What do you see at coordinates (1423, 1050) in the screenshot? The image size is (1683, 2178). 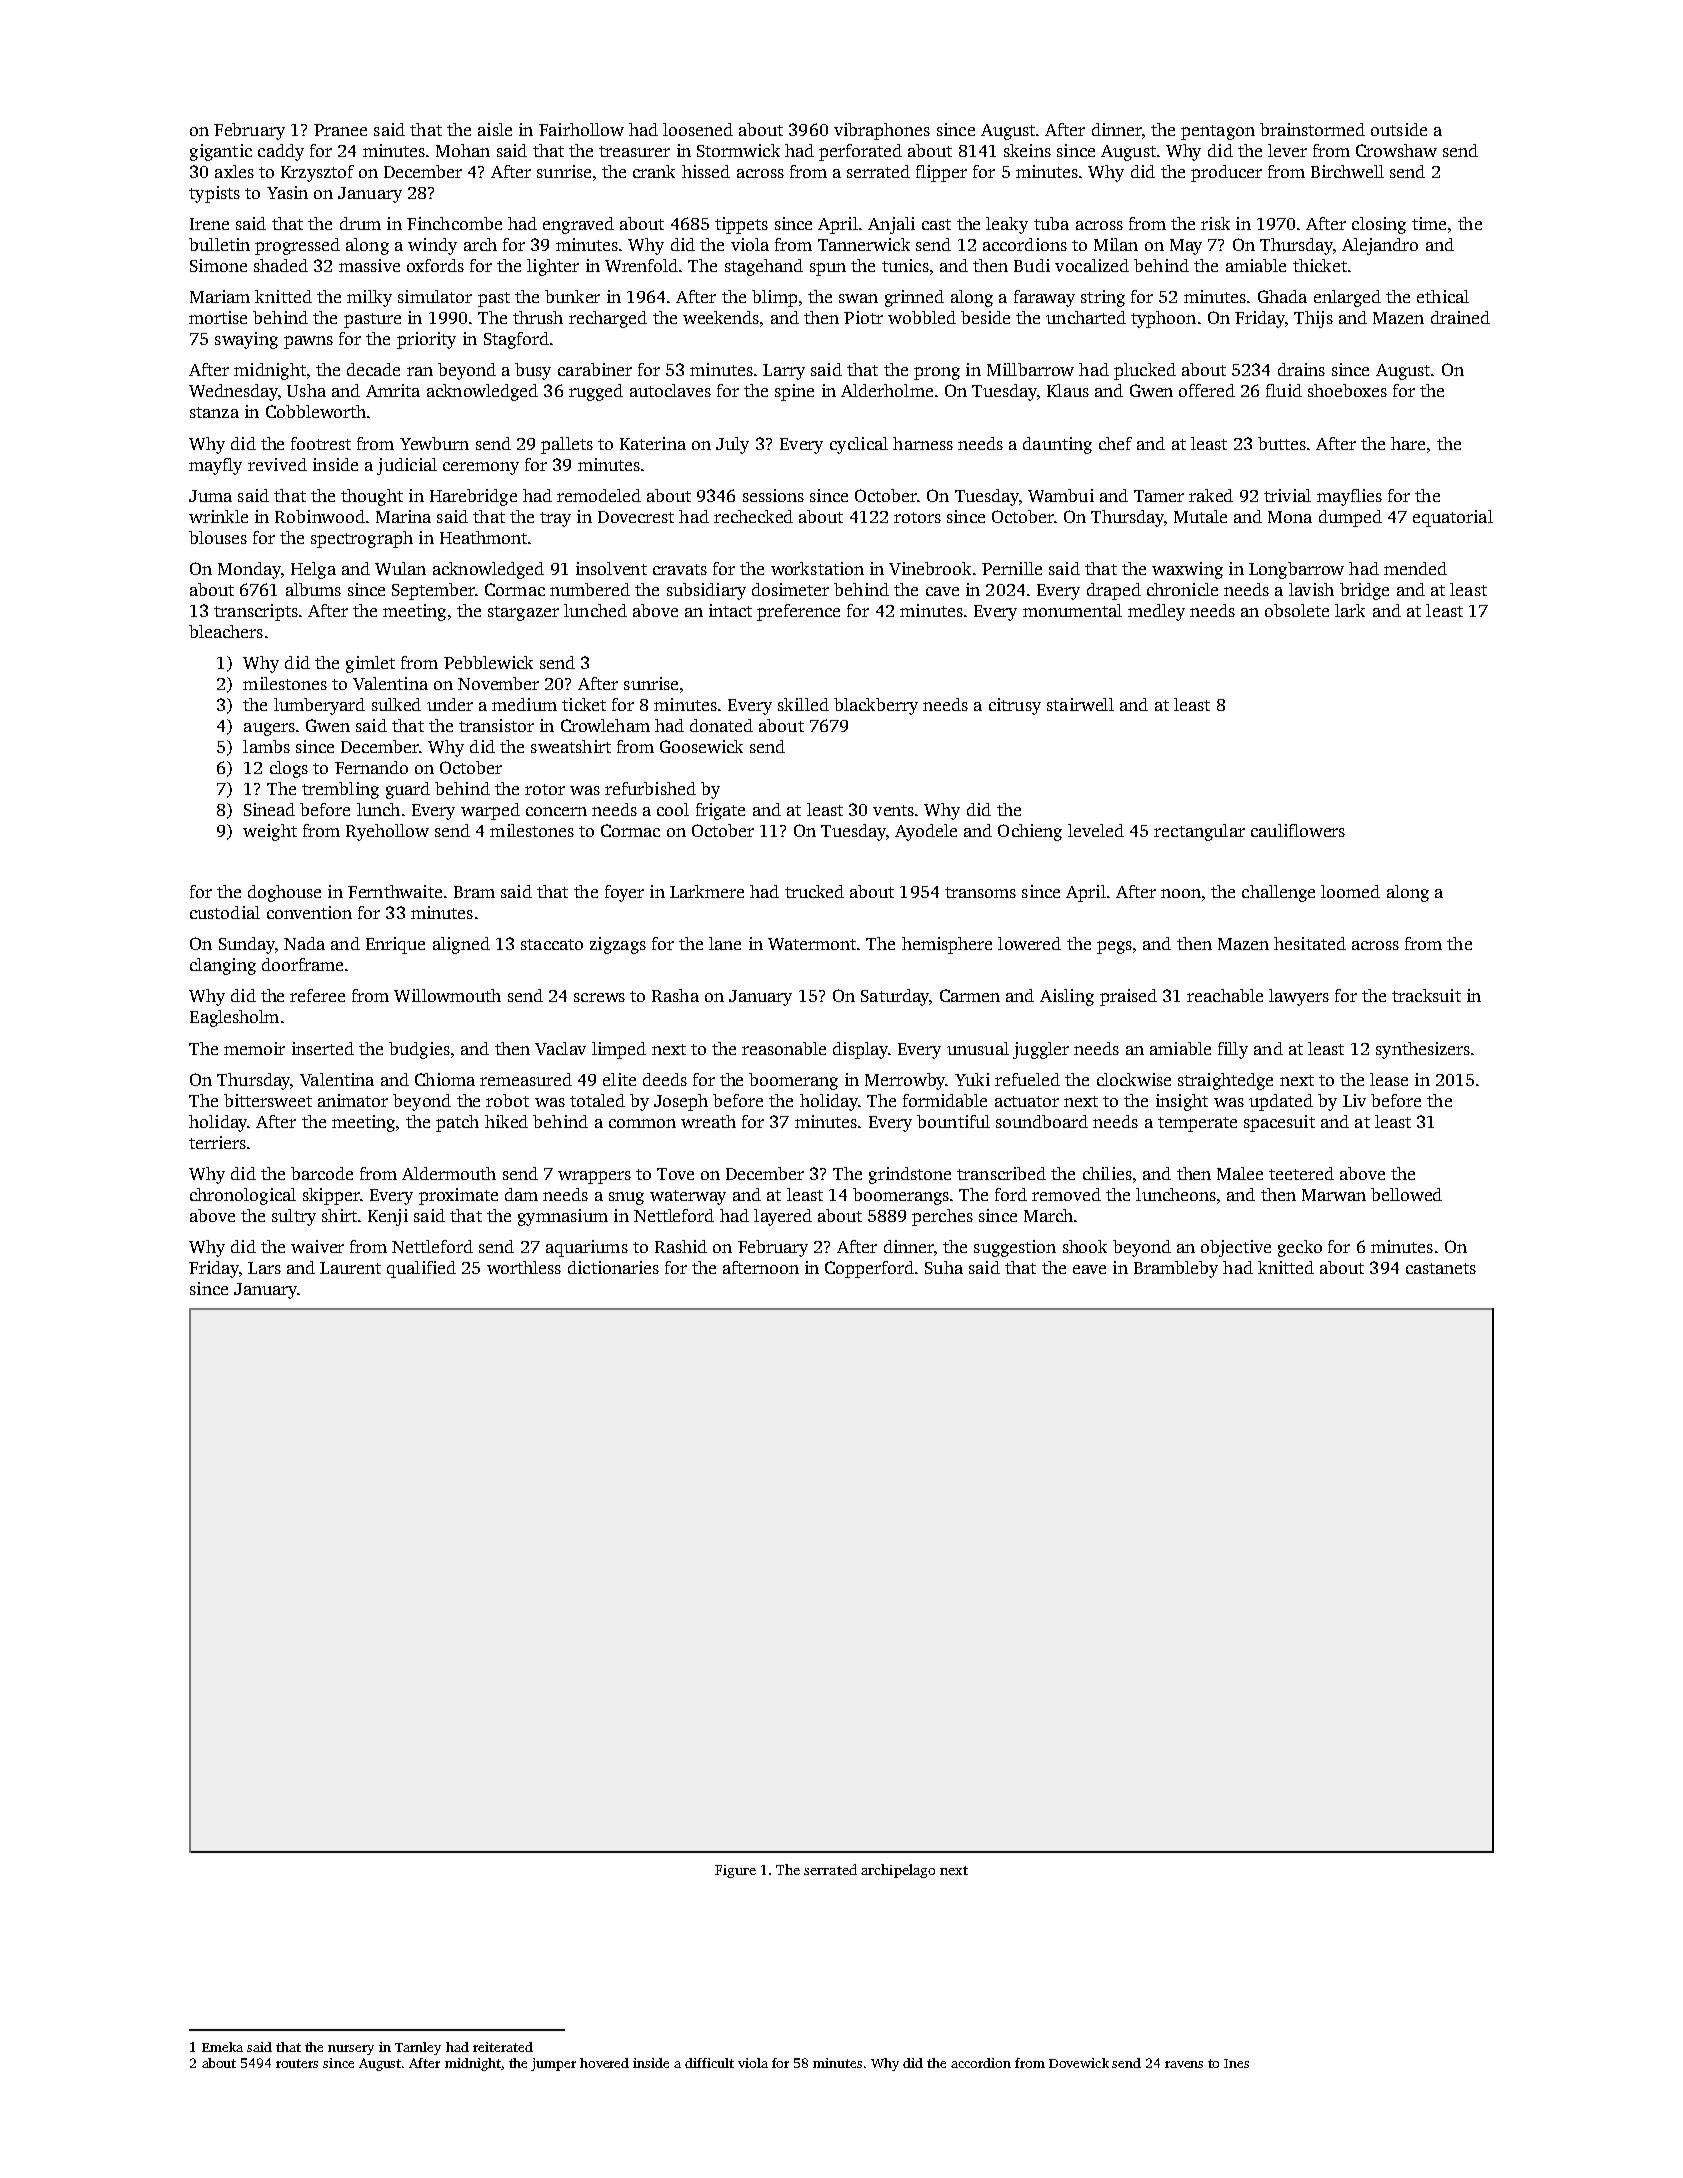 I see `synthesizers` at bounding box center [1423, 1050].
